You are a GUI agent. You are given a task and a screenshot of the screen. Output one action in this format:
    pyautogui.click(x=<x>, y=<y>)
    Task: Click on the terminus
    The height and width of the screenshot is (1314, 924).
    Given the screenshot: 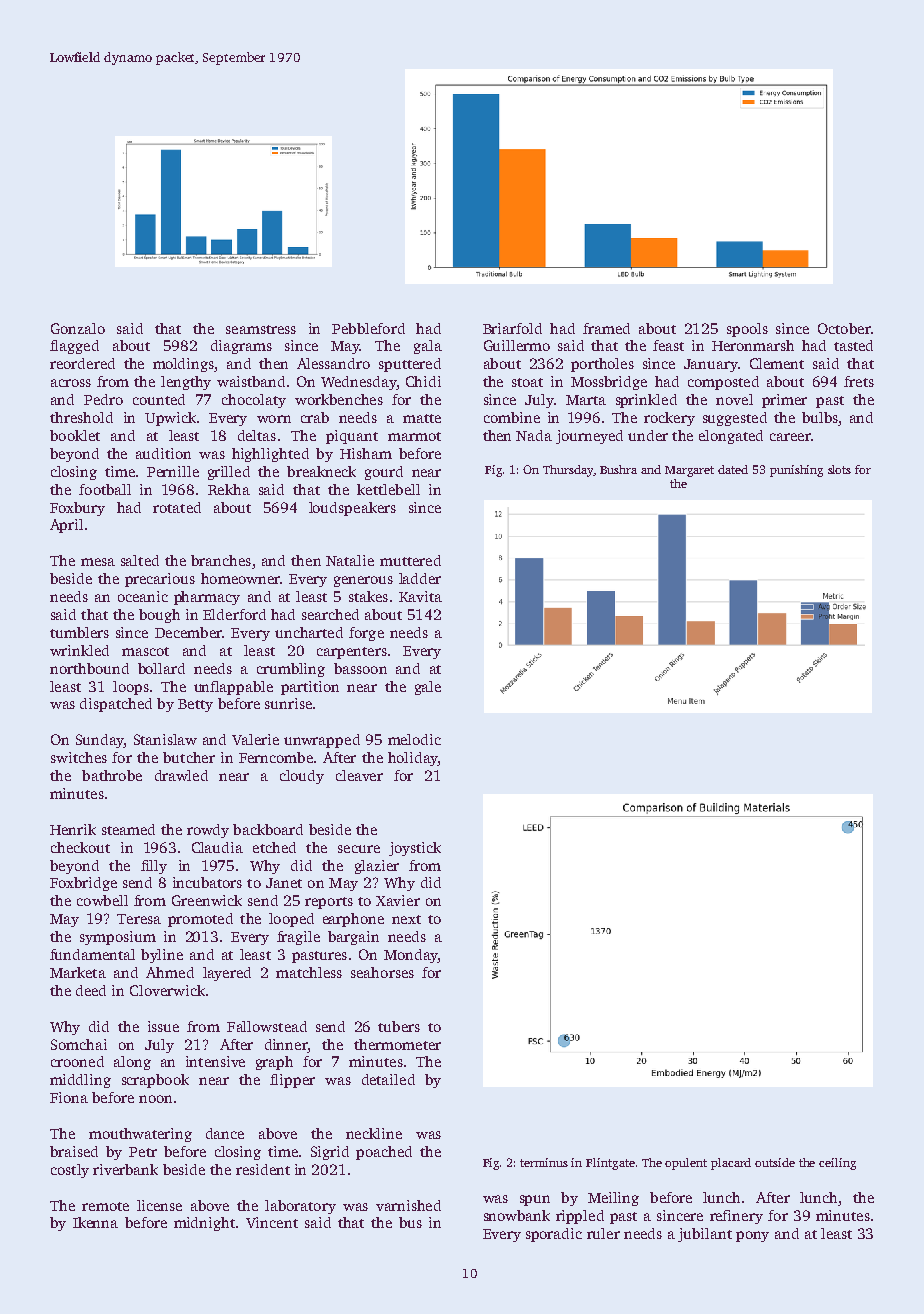 What is the action you would take?
    pyautogui.click(x=544, y=1162)
